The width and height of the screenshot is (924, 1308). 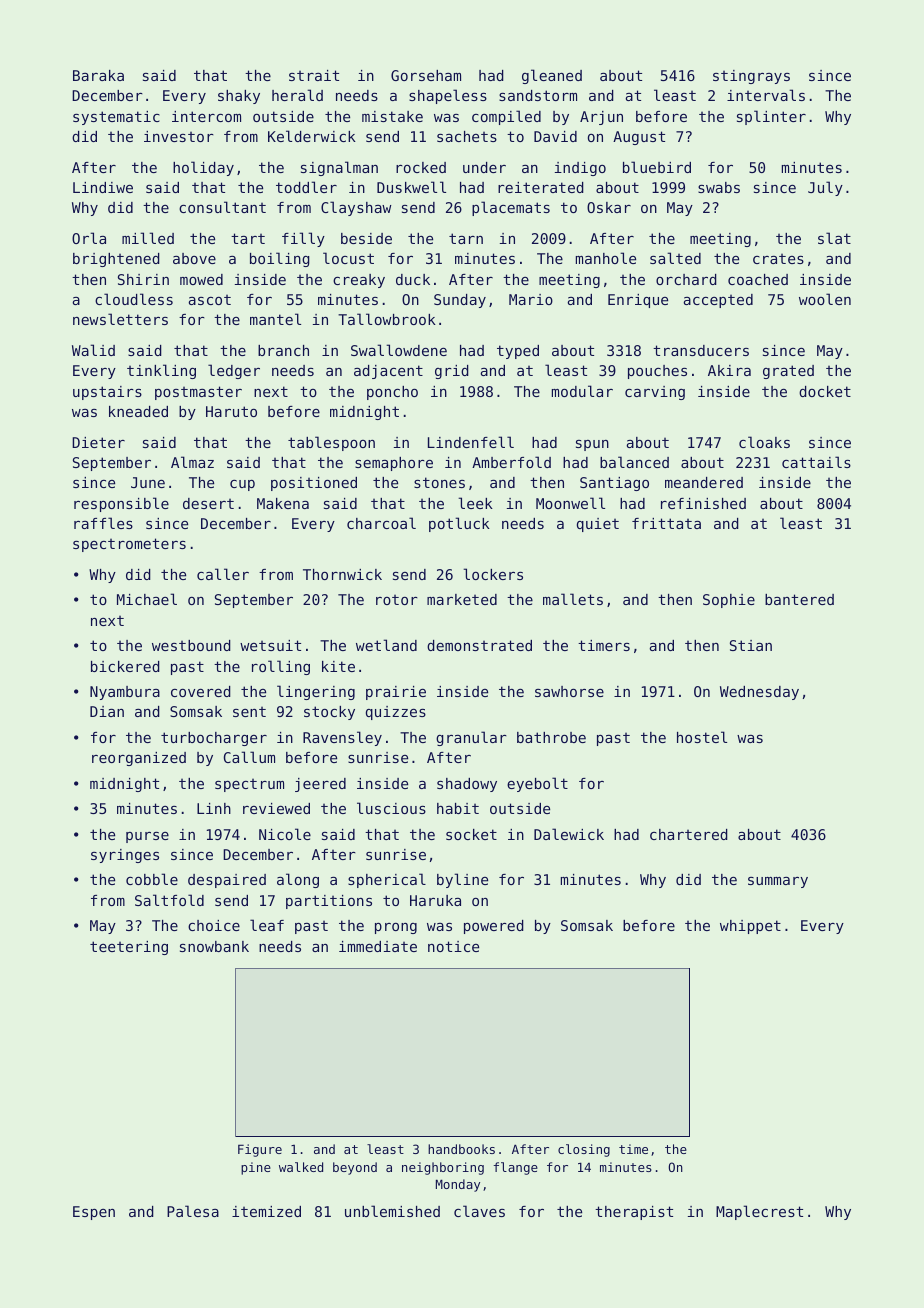 I want to click on whippet, so click(x=750, y=927).
